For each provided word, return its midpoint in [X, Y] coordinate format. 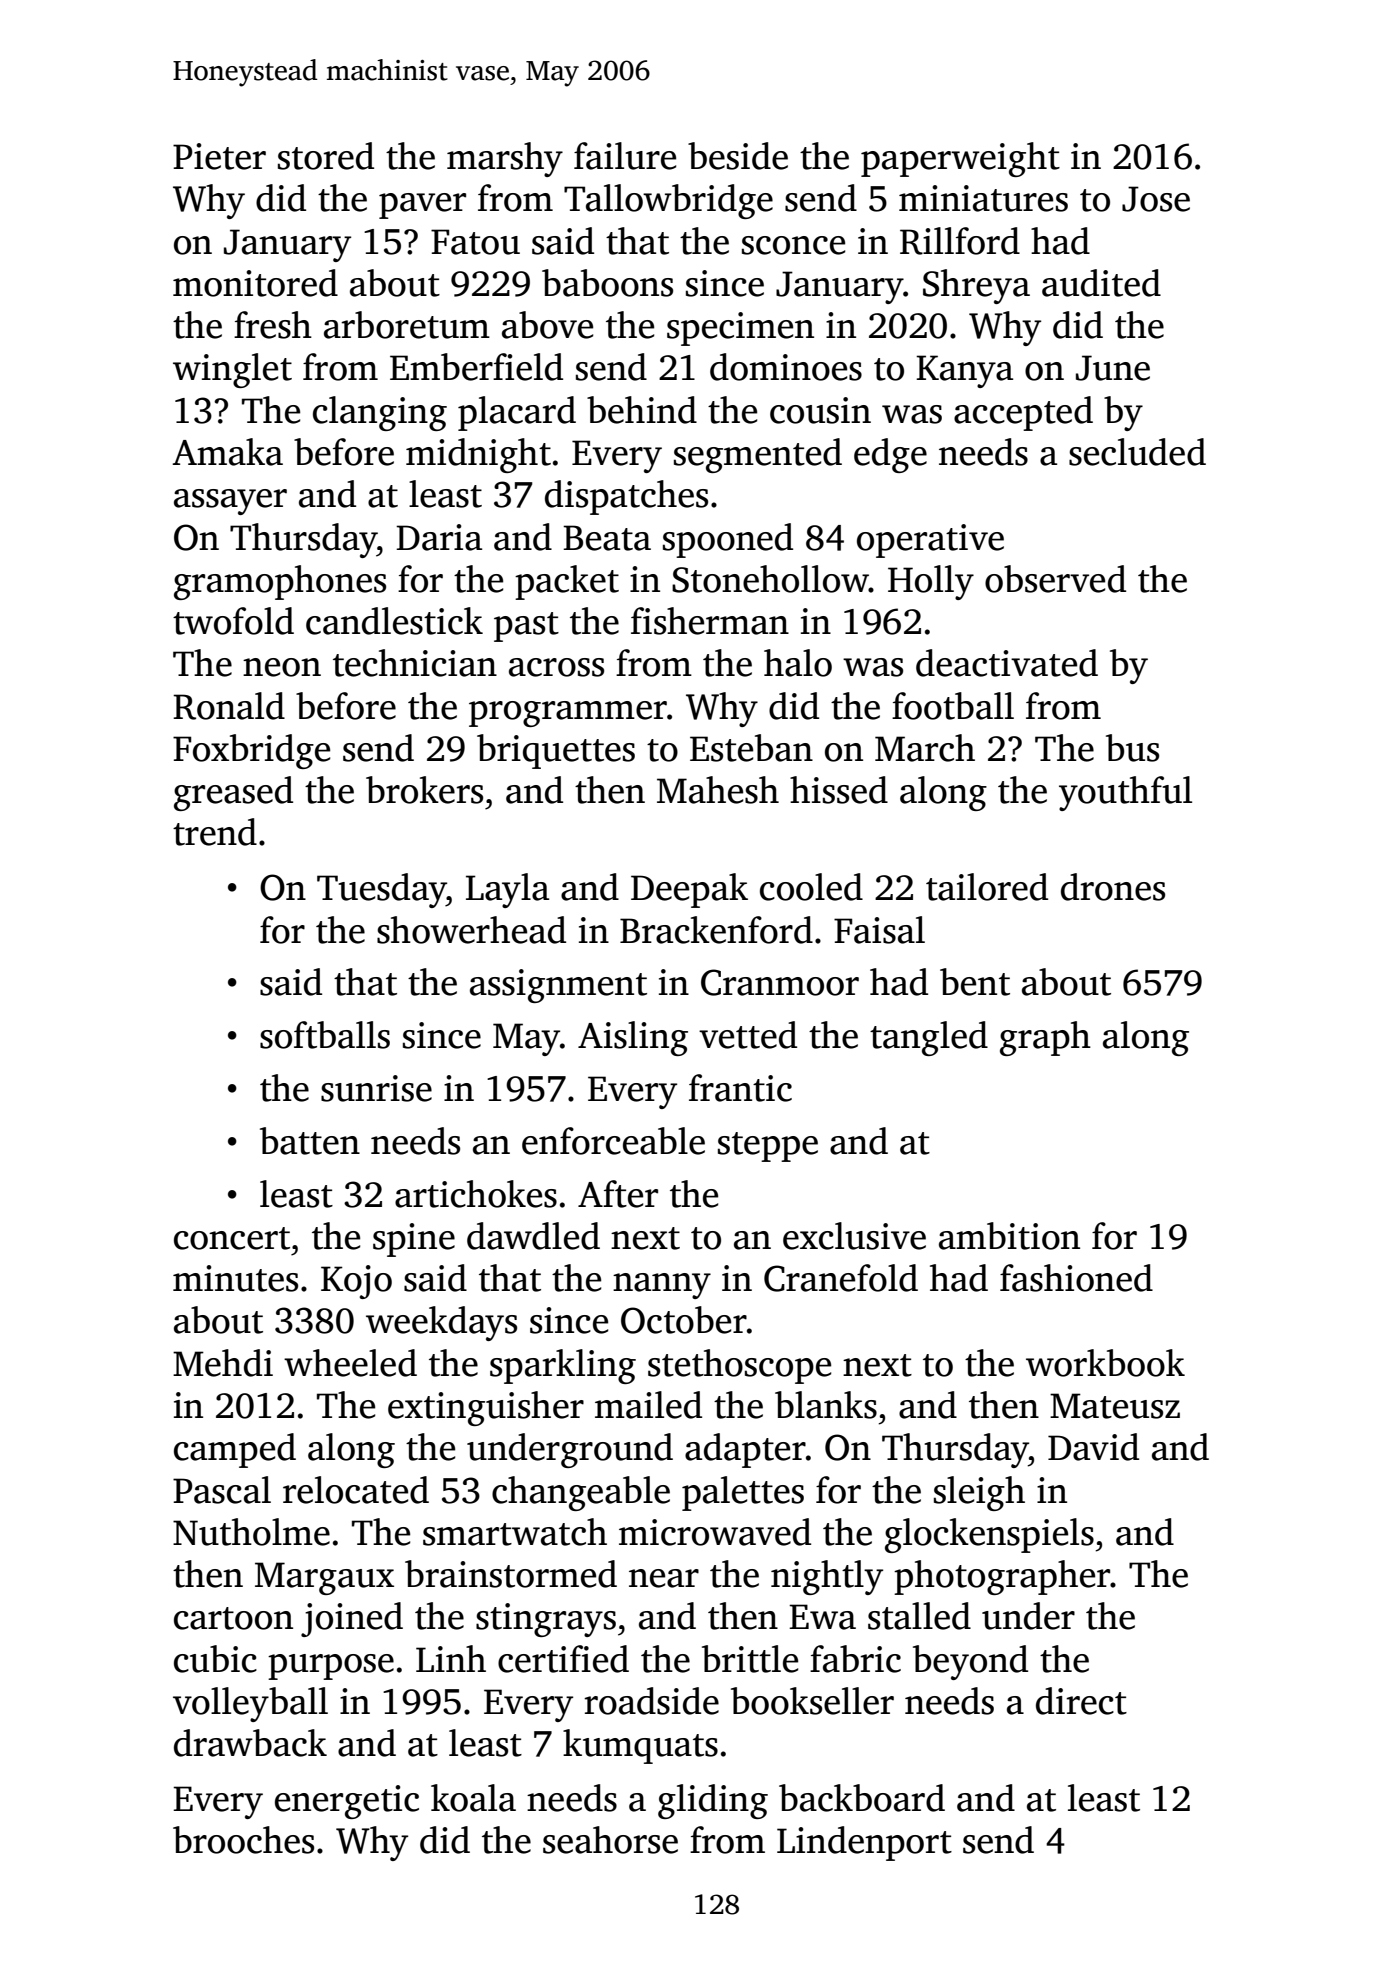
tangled [929, 1038]
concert [232, 1238]
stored [326, 156]
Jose [1156, 199]
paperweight [960, 159]
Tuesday [381, 890]
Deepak [689, 890]
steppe [768, 1147]
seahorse [610, 1840]
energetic [347, 1802]
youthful [1125, 793]
